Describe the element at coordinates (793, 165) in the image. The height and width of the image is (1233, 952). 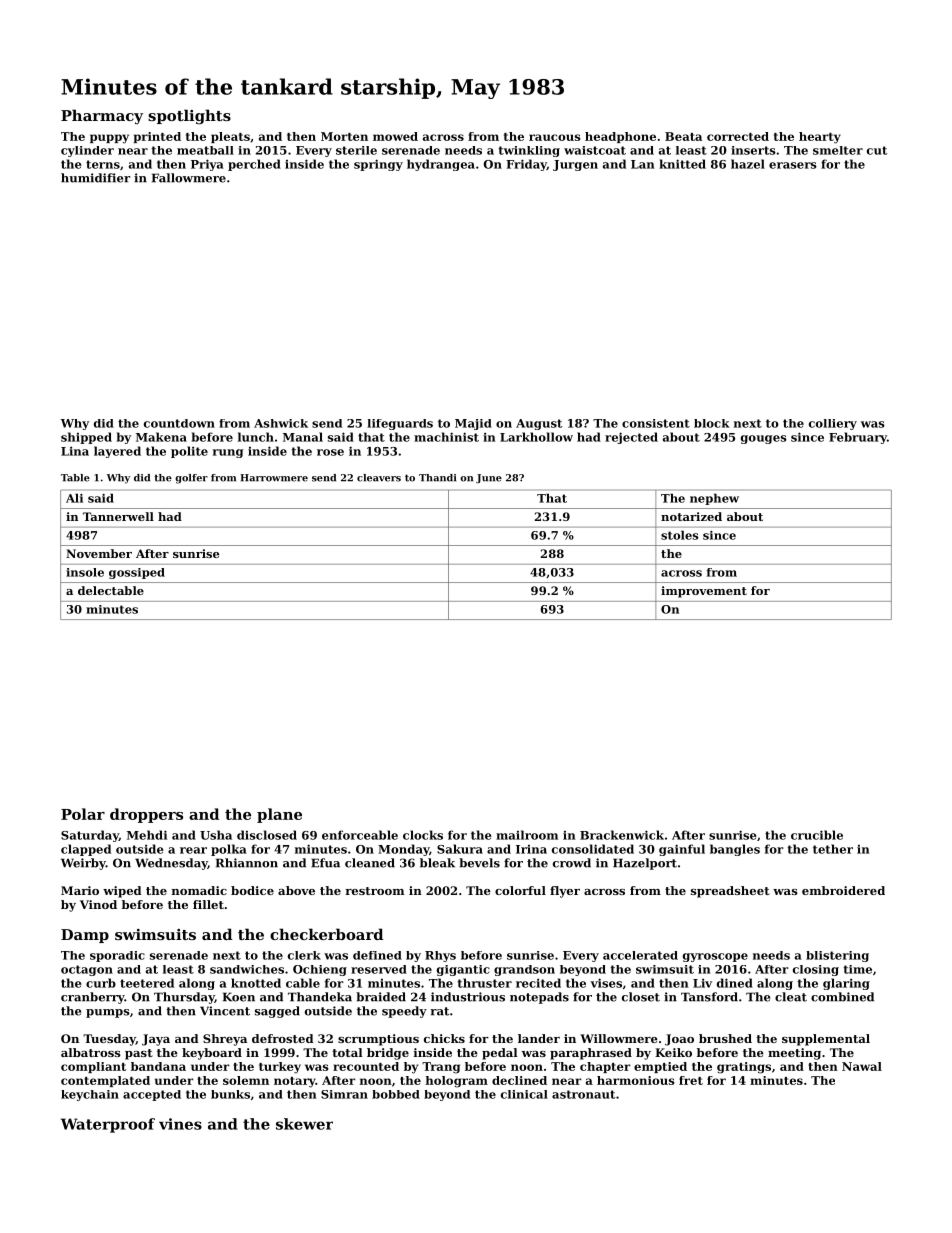
I see `erasers` at that location.
